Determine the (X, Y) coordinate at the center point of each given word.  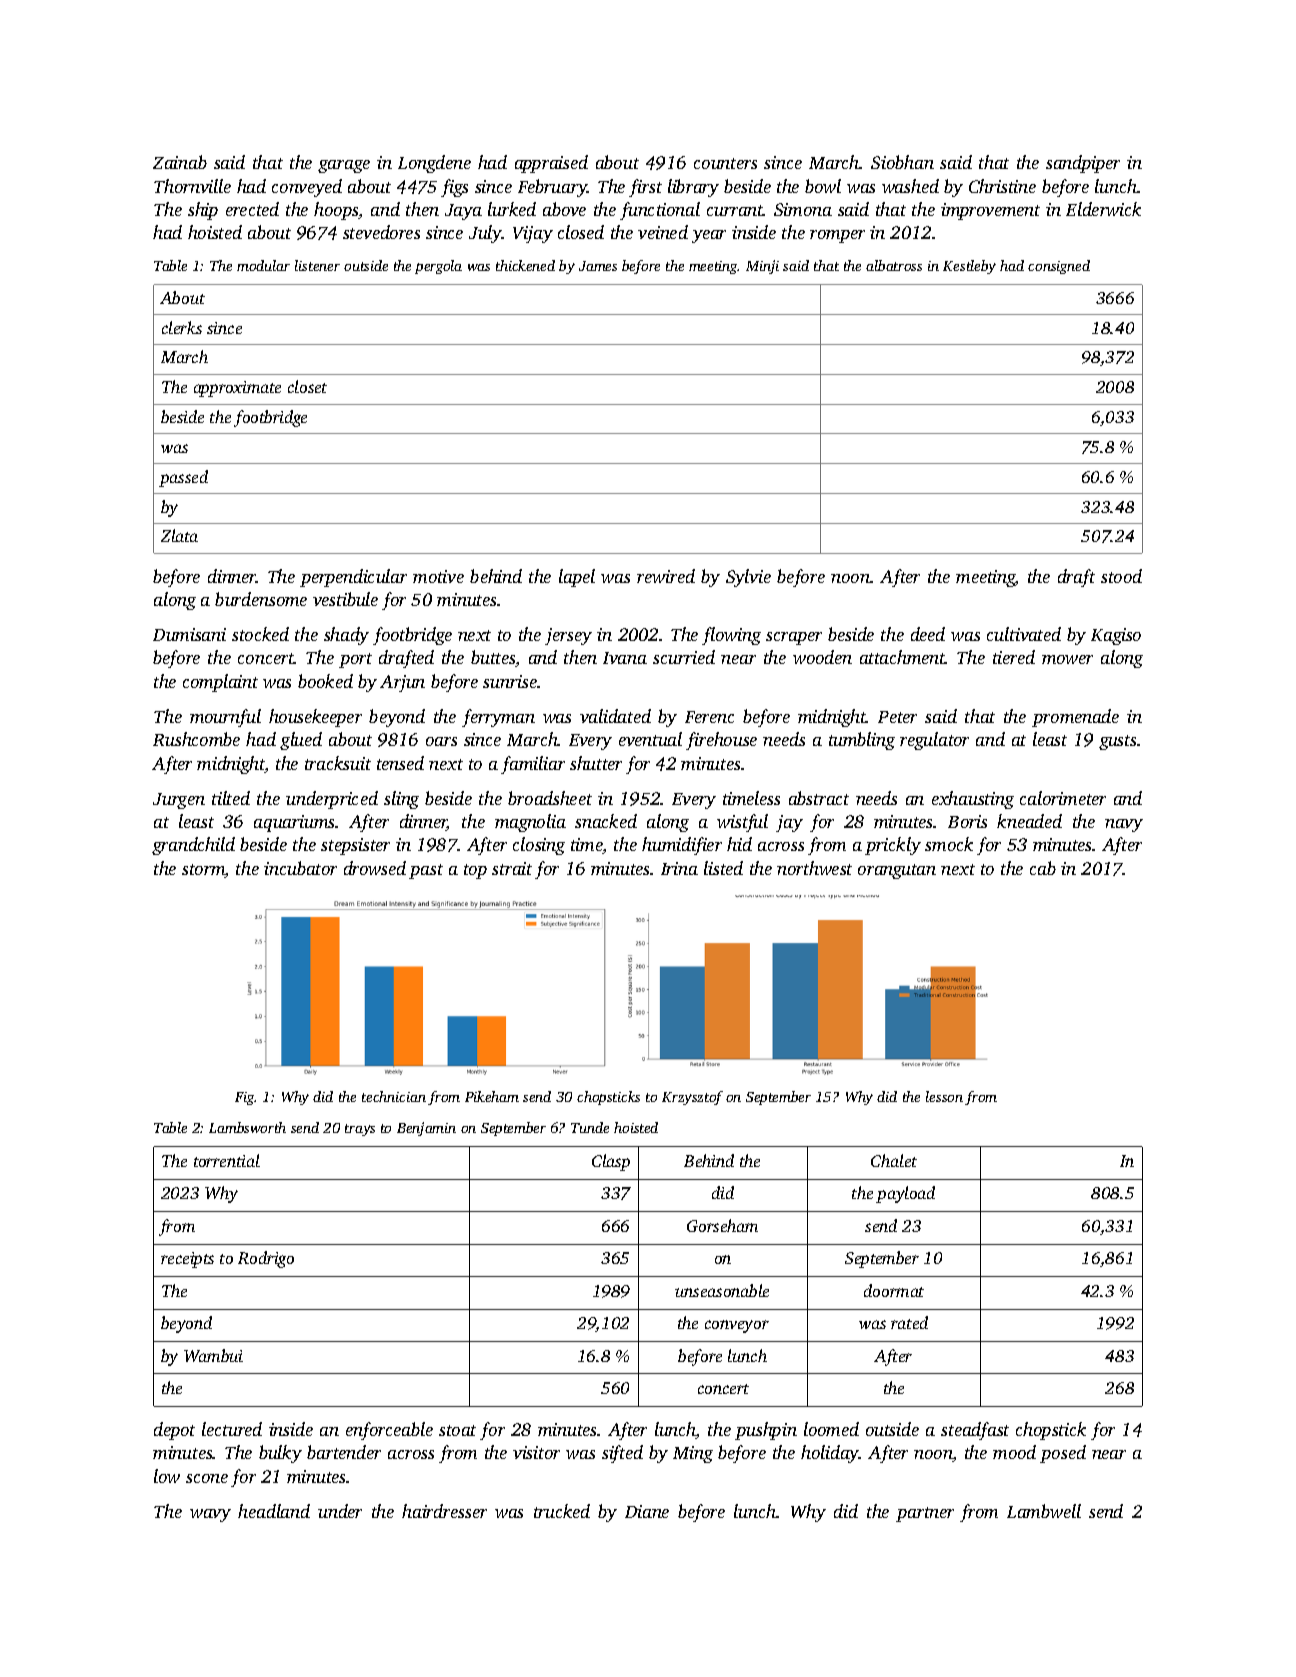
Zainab (180, 162)
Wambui (213, 1355)
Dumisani (189, 634)
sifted (622, 1454)
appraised (551, 164)
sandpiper (1083, 164)
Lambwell (1044, 1511)
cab (1043, 868)
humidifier (682, 846)
